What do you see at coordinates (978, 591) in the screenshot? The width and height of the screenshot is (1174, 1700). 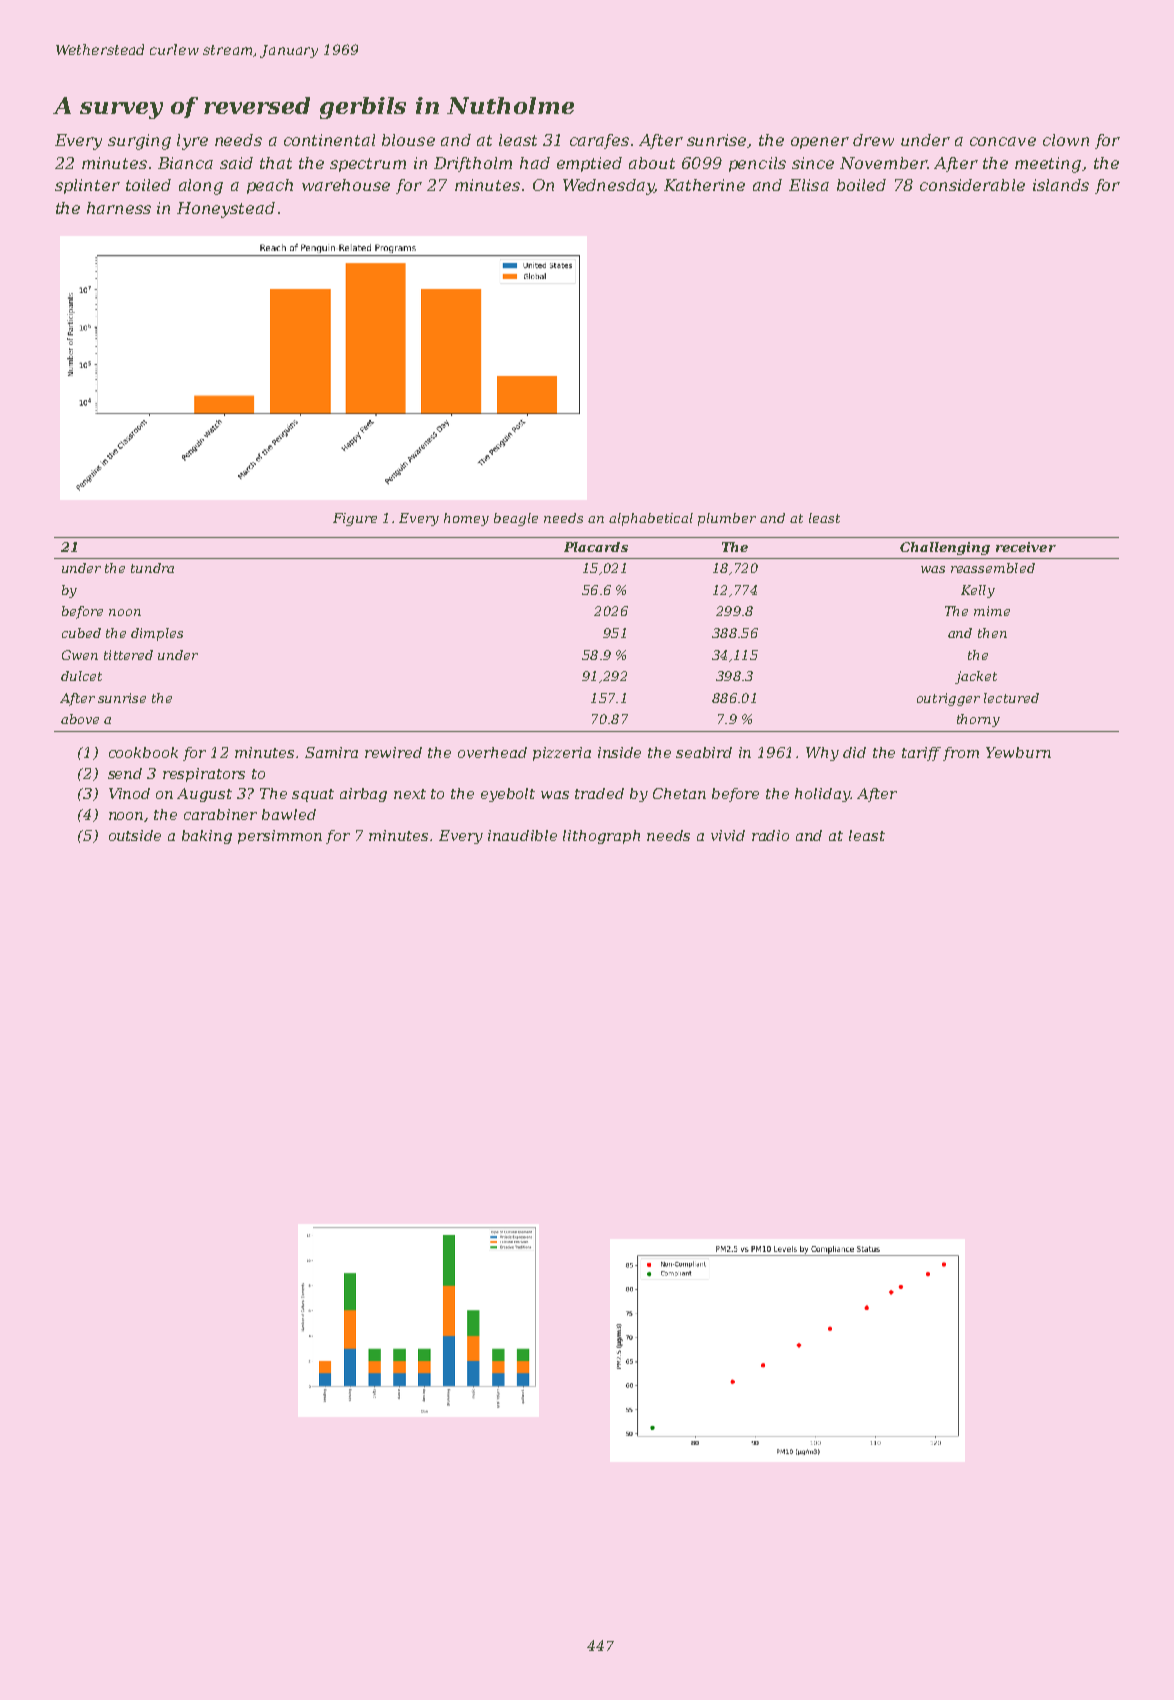 I see `Kelly` at bounding box center [978, 591].
